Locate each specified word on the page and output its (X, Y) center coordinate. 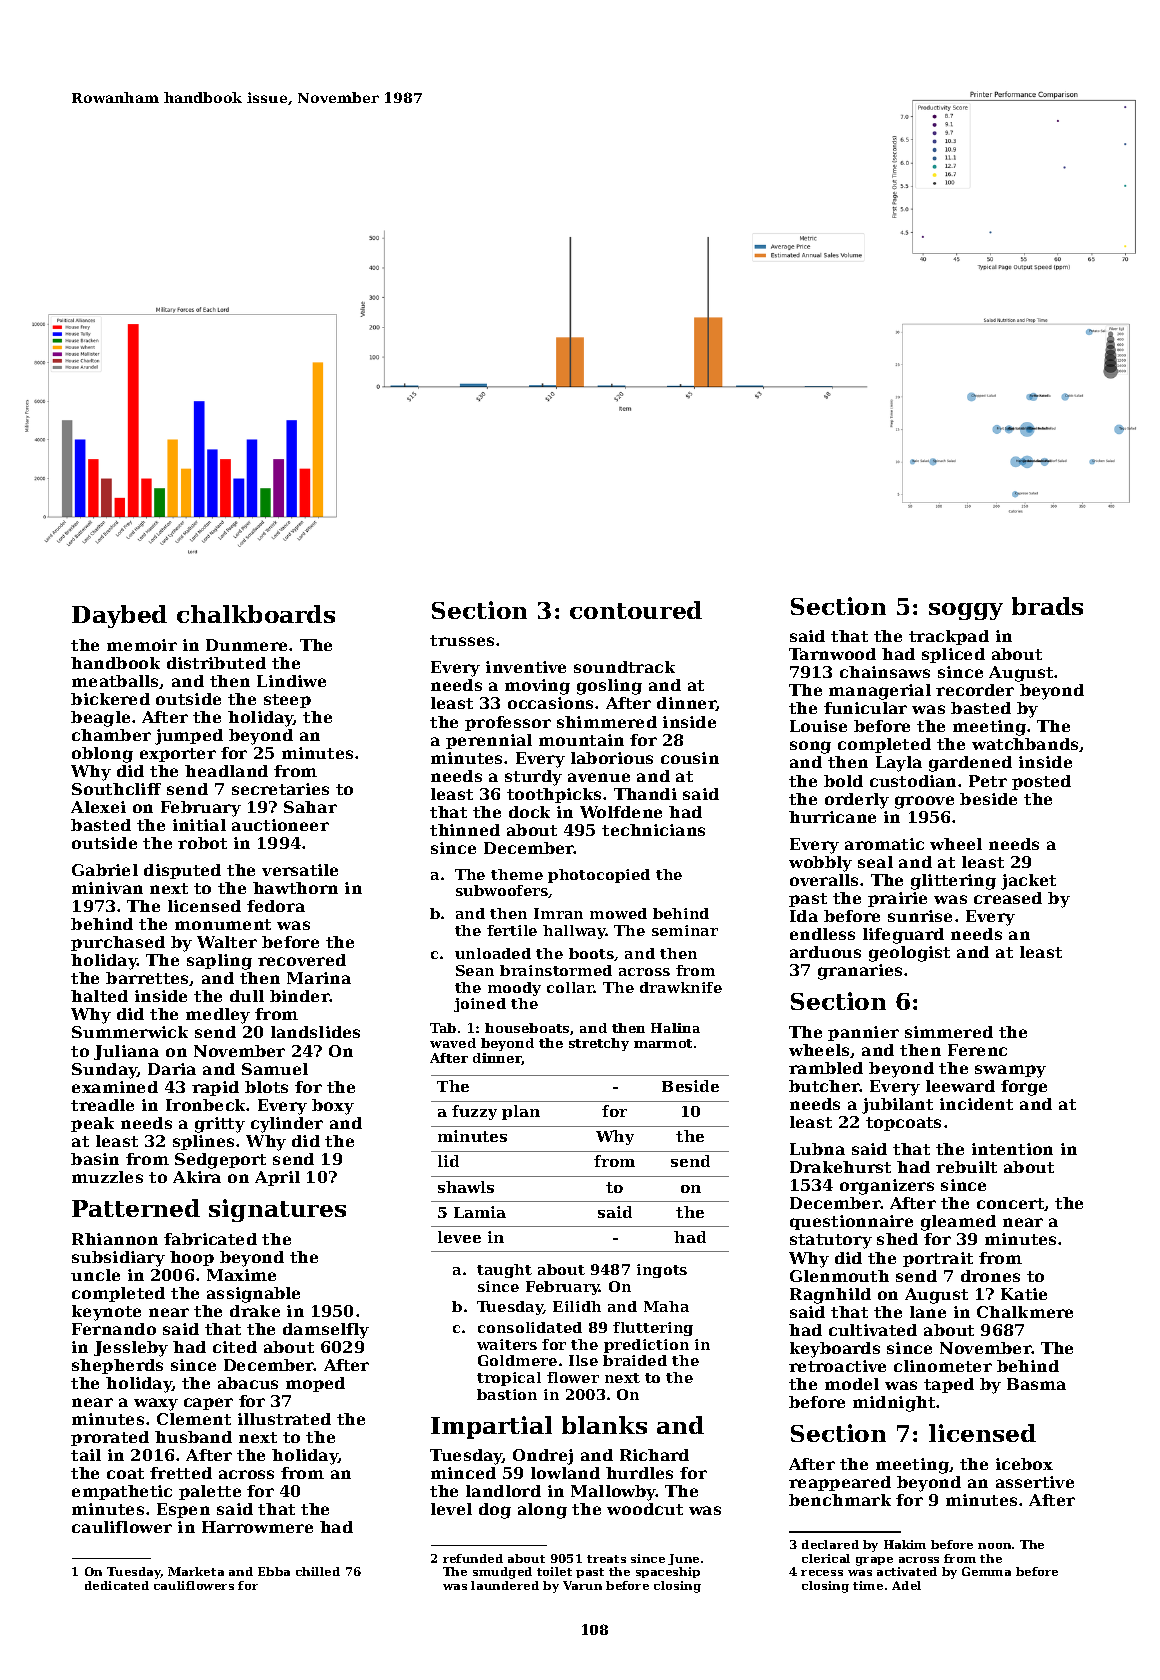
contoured (636, 610)
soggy (966, 611)
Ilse (583, 1360)
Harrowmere (257, 1527)
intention (1012, 1149)
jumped (189, 737)
